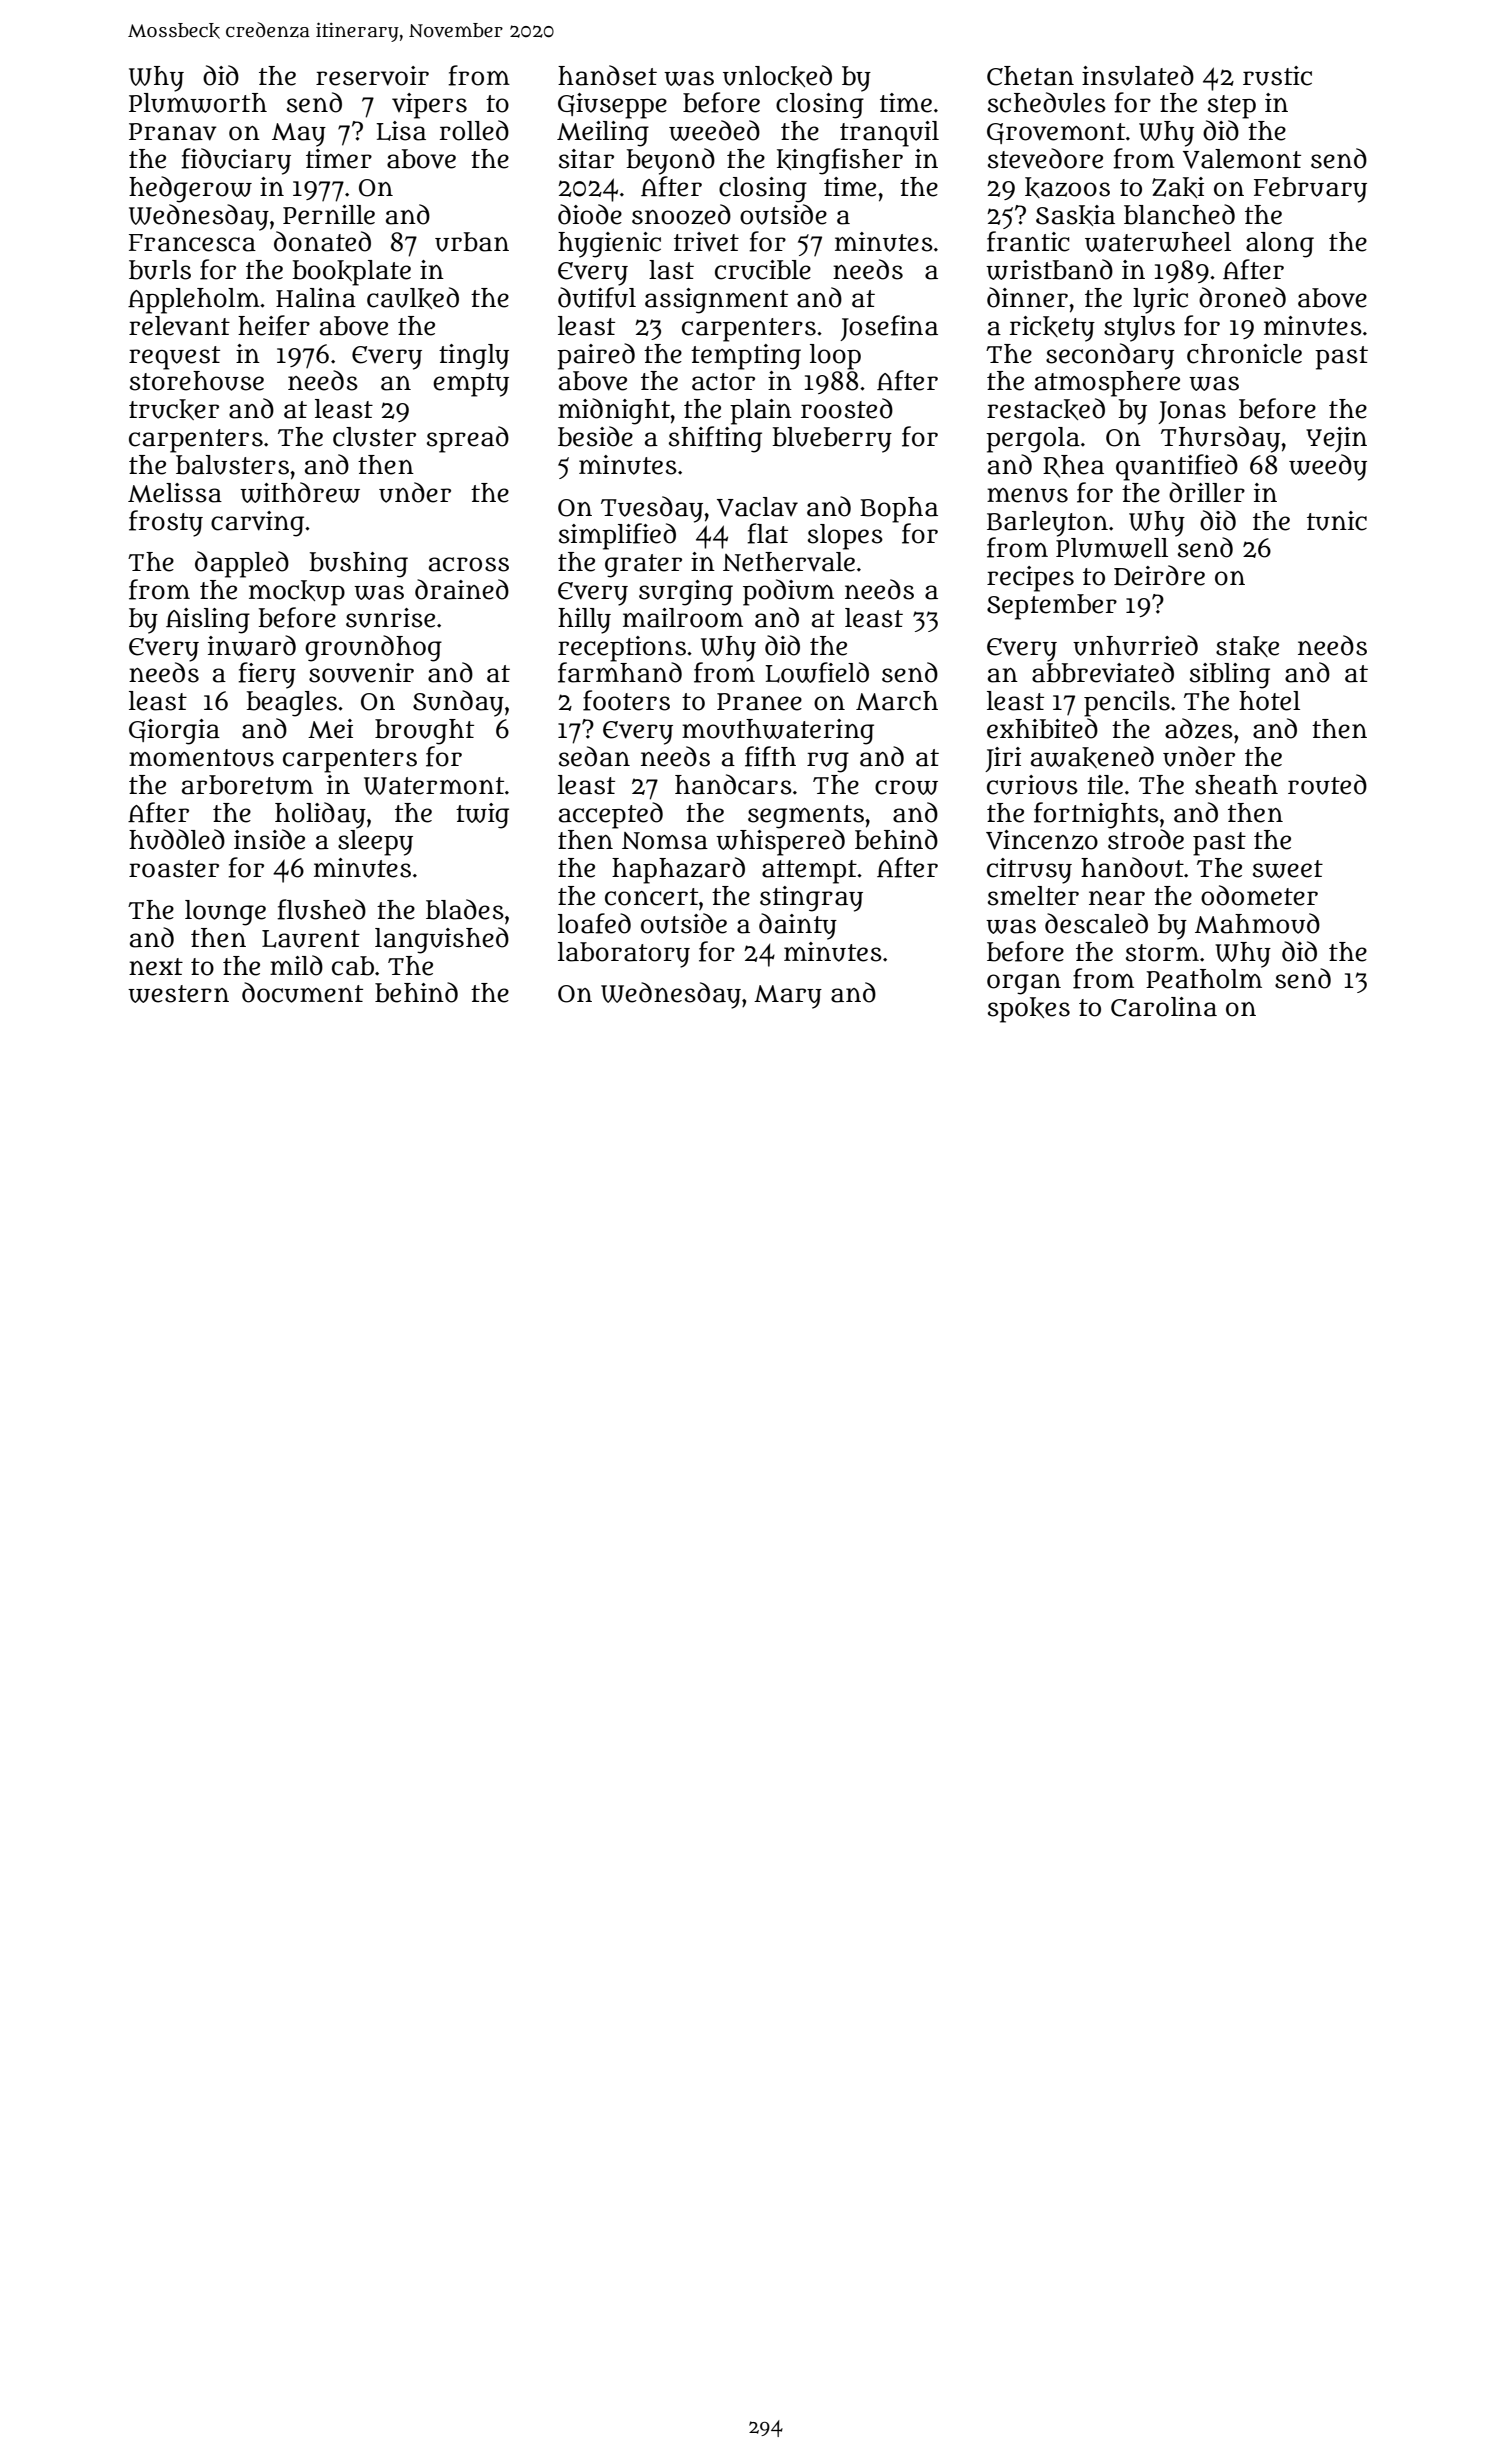  I want to click on crucible, so click(763, 270).
